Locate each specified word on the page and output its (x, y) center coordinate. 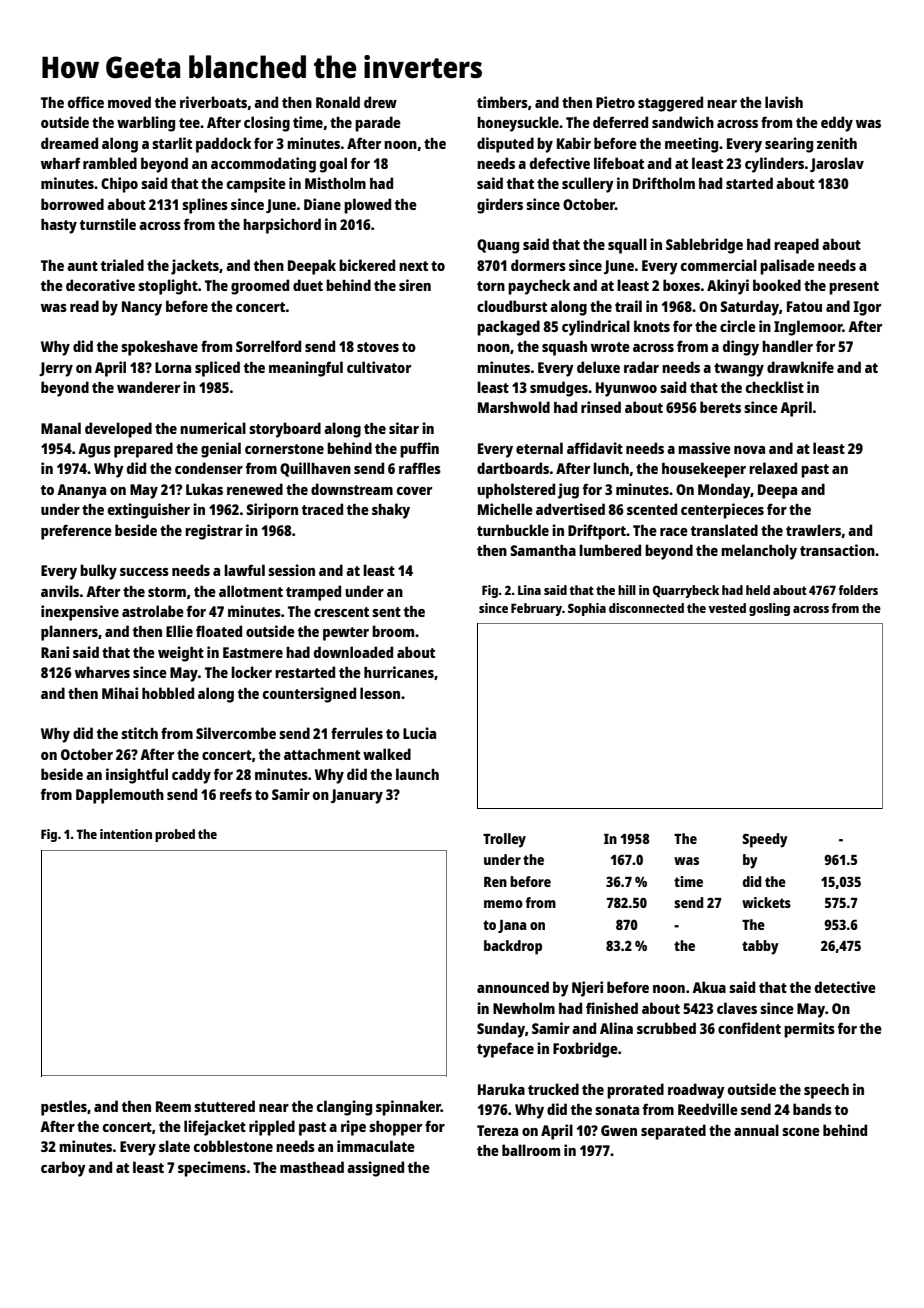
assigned (375, 1169)
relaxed (773, 468)
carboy (63, 1169)
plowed (367, 206)
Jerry (56, 369)
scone (801, 1132)
